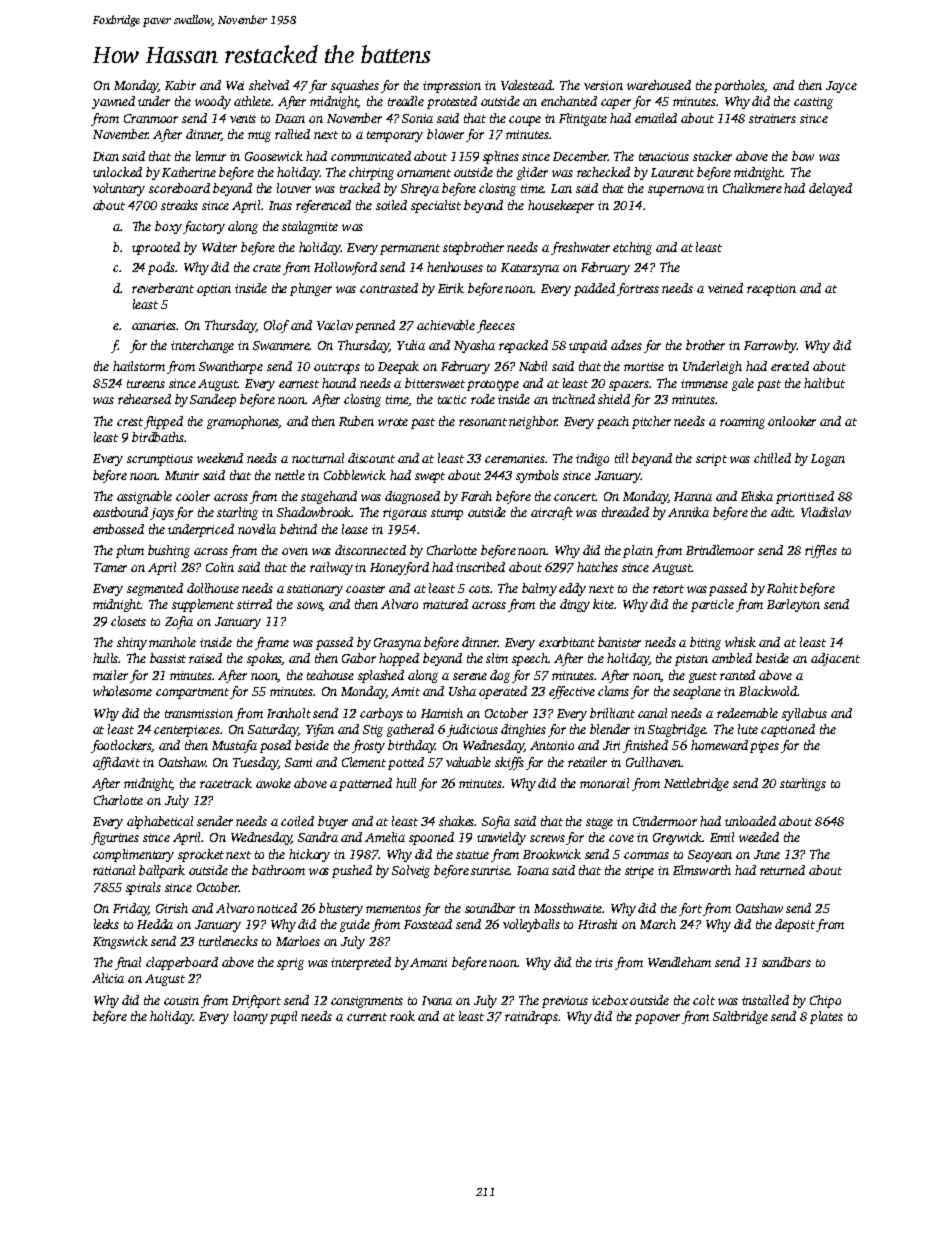 The width and height of the screenshot is (952, 1233). What do you see at coordinates (395, 136) in the screenshot?
I see `temporary` at bounding box center [395, 136].
